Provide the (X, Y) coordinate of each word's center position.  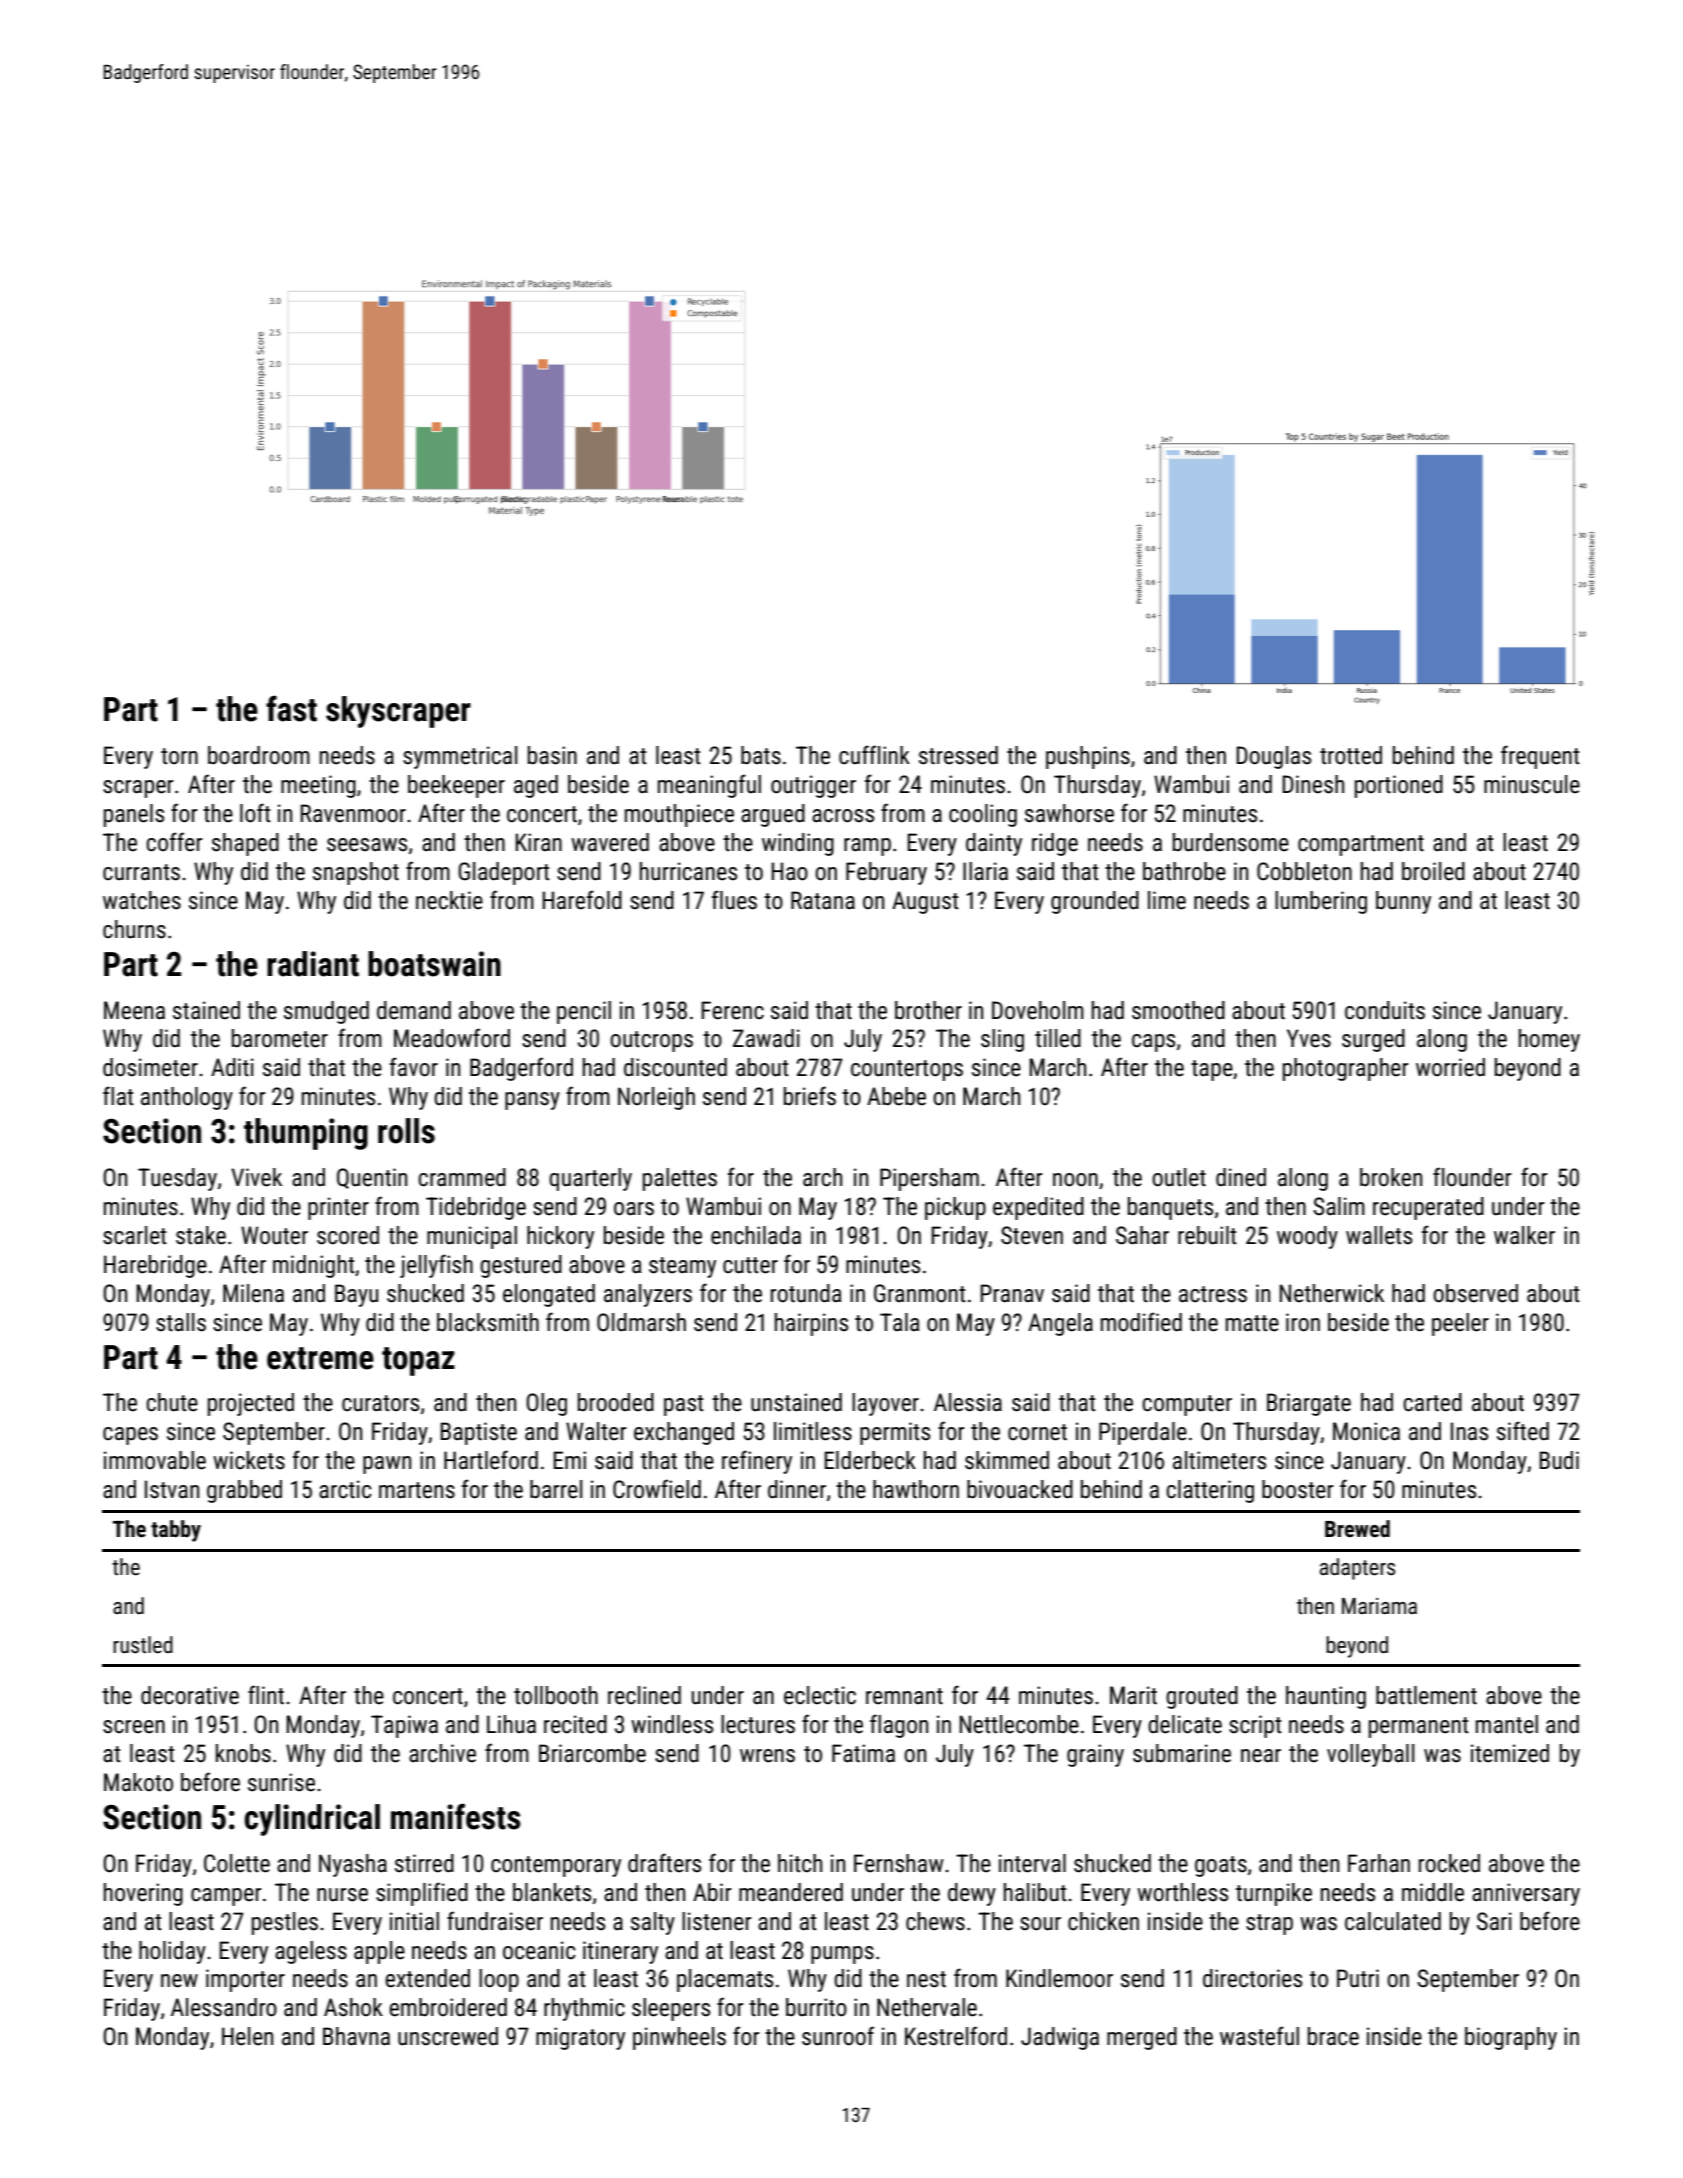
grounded (1095, 902)
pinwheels (679, 2038)
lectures (758, 1724)
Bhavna (356, 2036)
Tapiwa (404, 1726)
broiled (1433, 871)
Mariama (1379, 1606)
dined (1241, 1177)
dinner (797, 1489)
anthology (187, 1098)
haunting (1326, 1697)
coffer (174, 842)
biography (1511, 2038)
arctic (345, 1489)
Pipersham (929, 1179)
